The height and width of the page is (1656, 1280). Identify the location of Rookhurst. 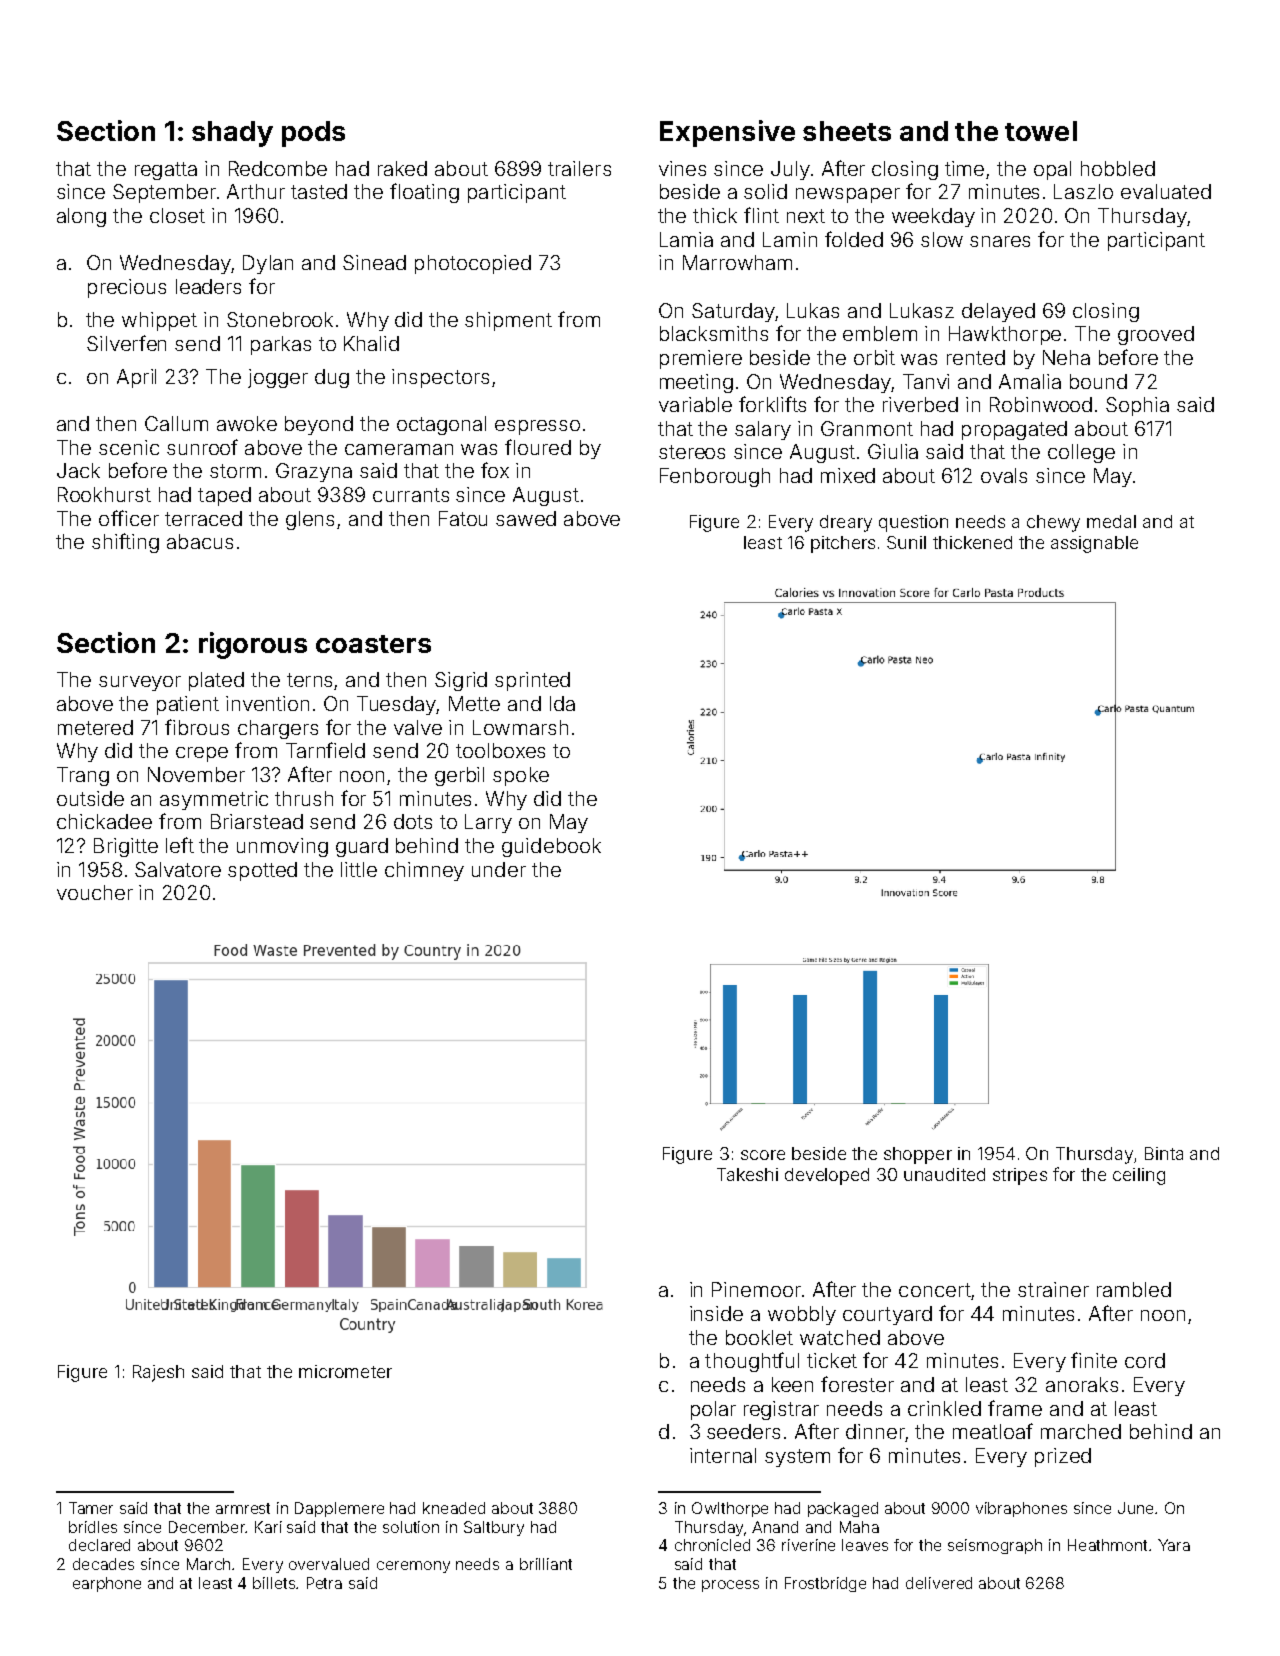
(104, 494).
